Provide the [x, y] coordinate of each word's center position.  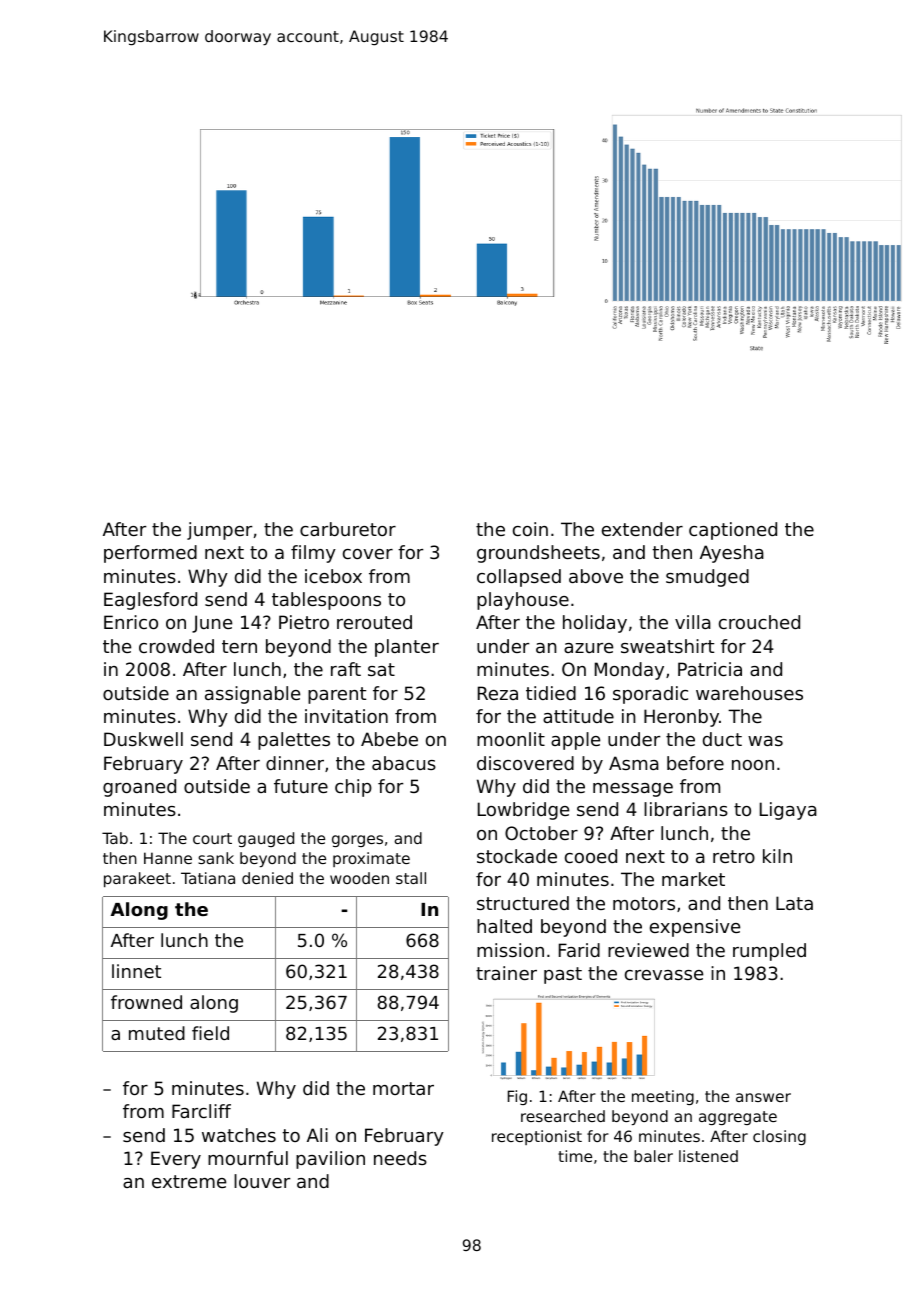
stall [411, 878]
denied [267, 878]
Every [176, 1160]
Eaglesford [150, 601]
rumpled [769, 952]
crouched [759, 622]
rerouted [374, 622]
